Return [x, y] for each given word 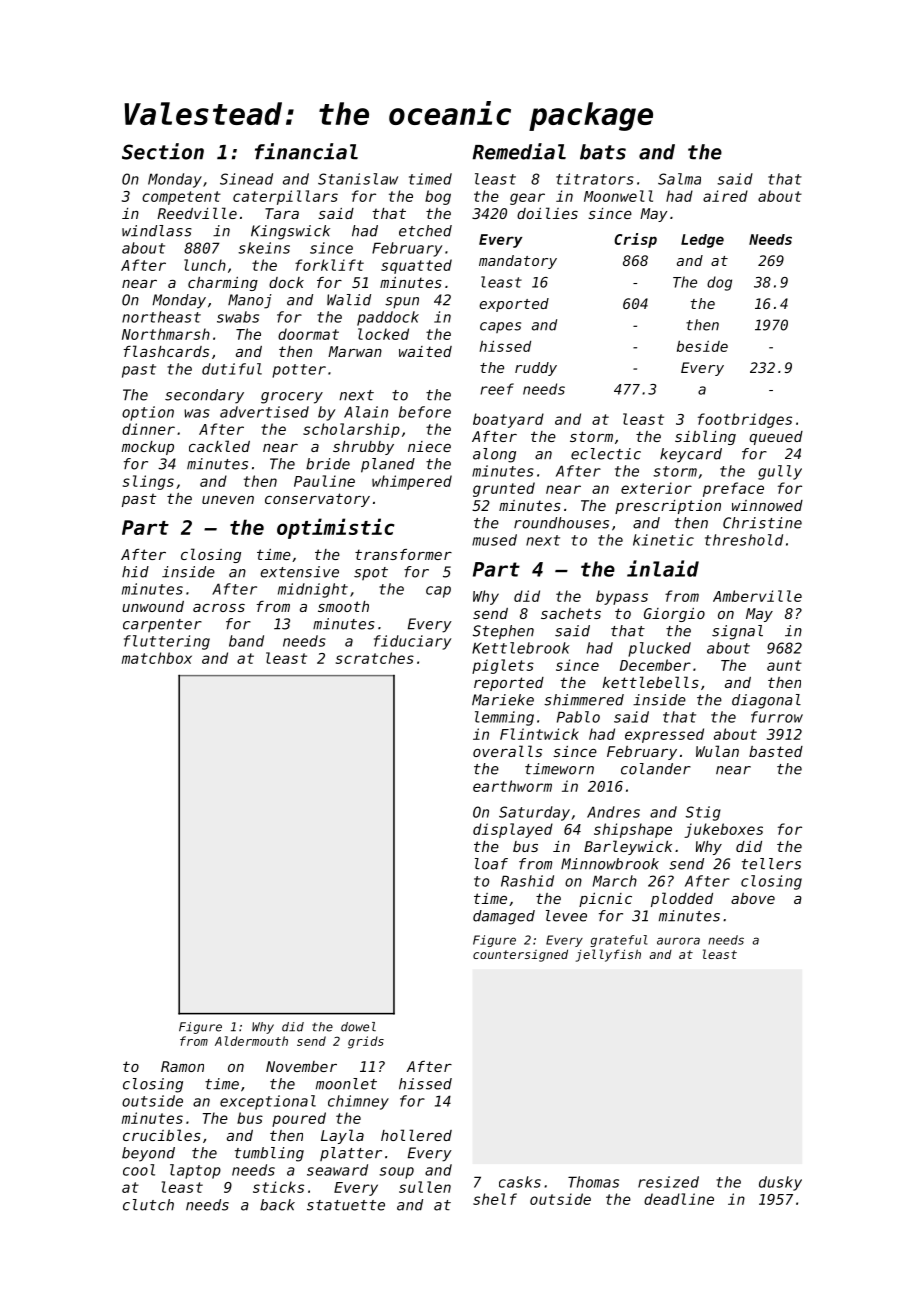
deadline [679, 1199]
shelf [495, 1199]
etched [425, 231]
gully [780, 472]
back [277, 1205]
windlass [157, 231]
